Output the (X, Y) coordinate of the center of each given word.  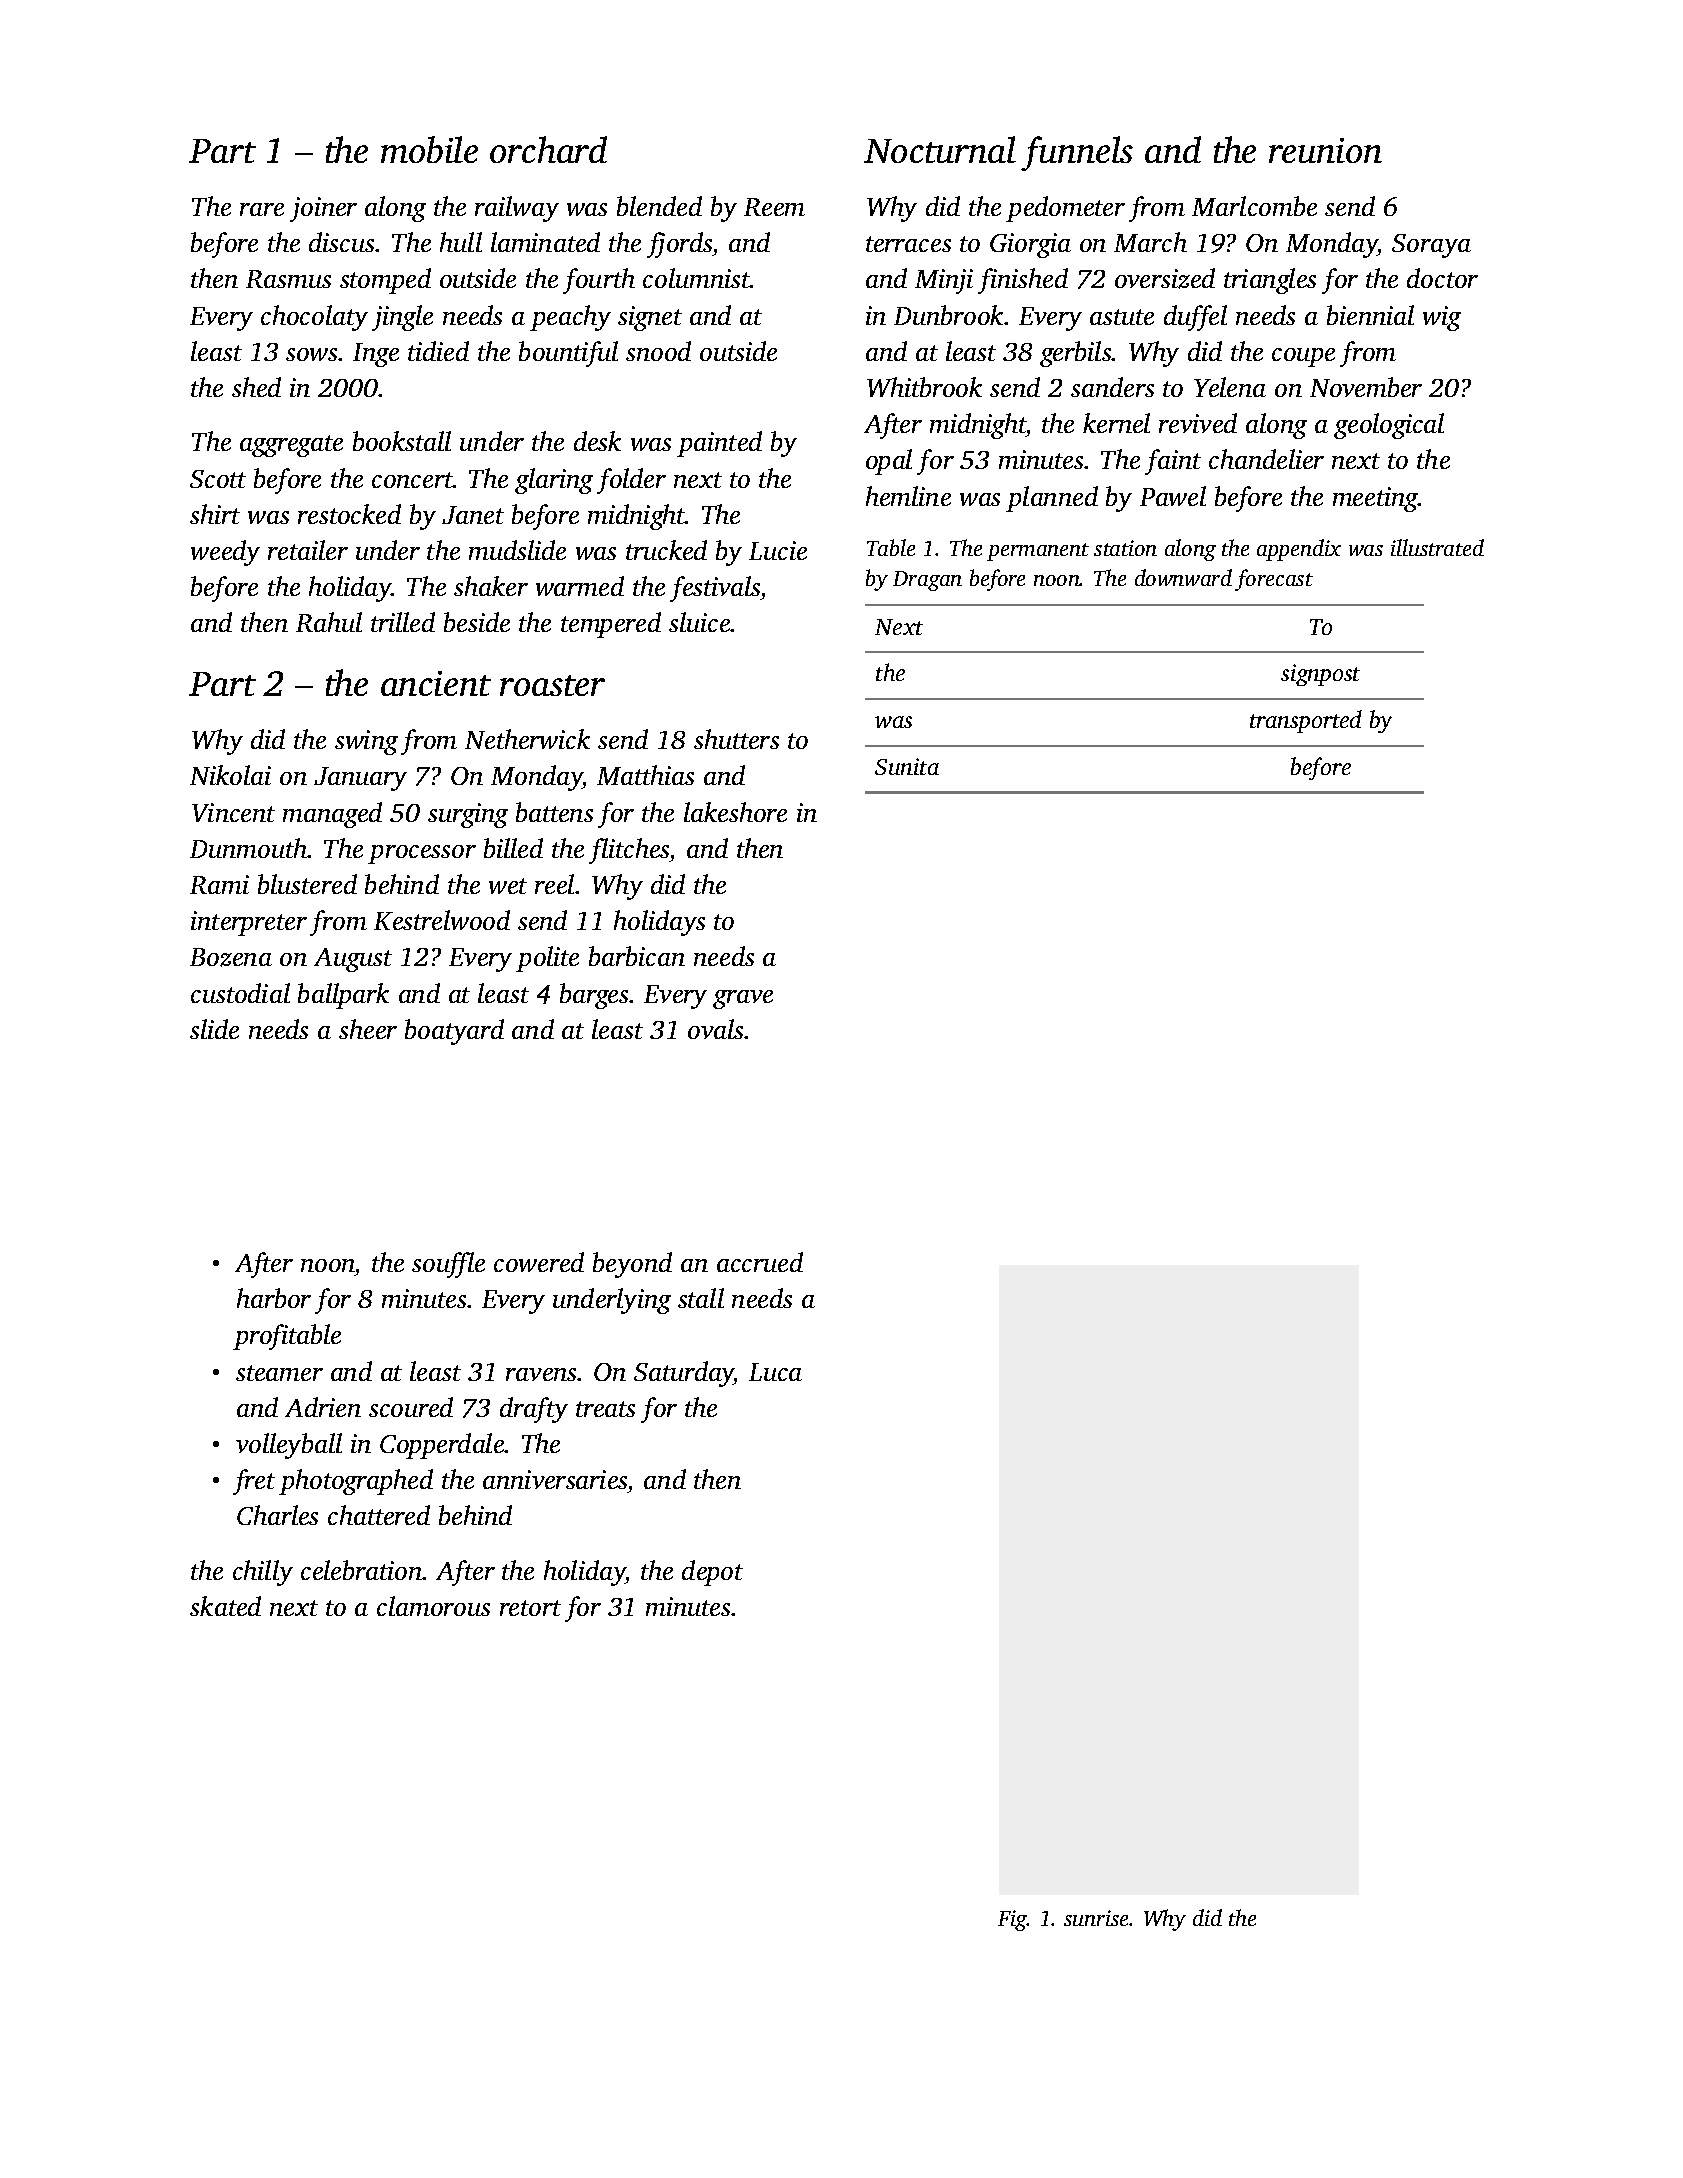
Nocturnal (940, 149)
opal (889, 462)
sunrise (1096, 1918)
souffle (448, 1265)
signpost (1320, 675)
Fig (1012, 1920)
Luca (775, 1372)
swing (366, 742)
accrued (760, 1262)
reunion (1325, 150)
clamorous (433, 1606)
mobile (429, 149)
